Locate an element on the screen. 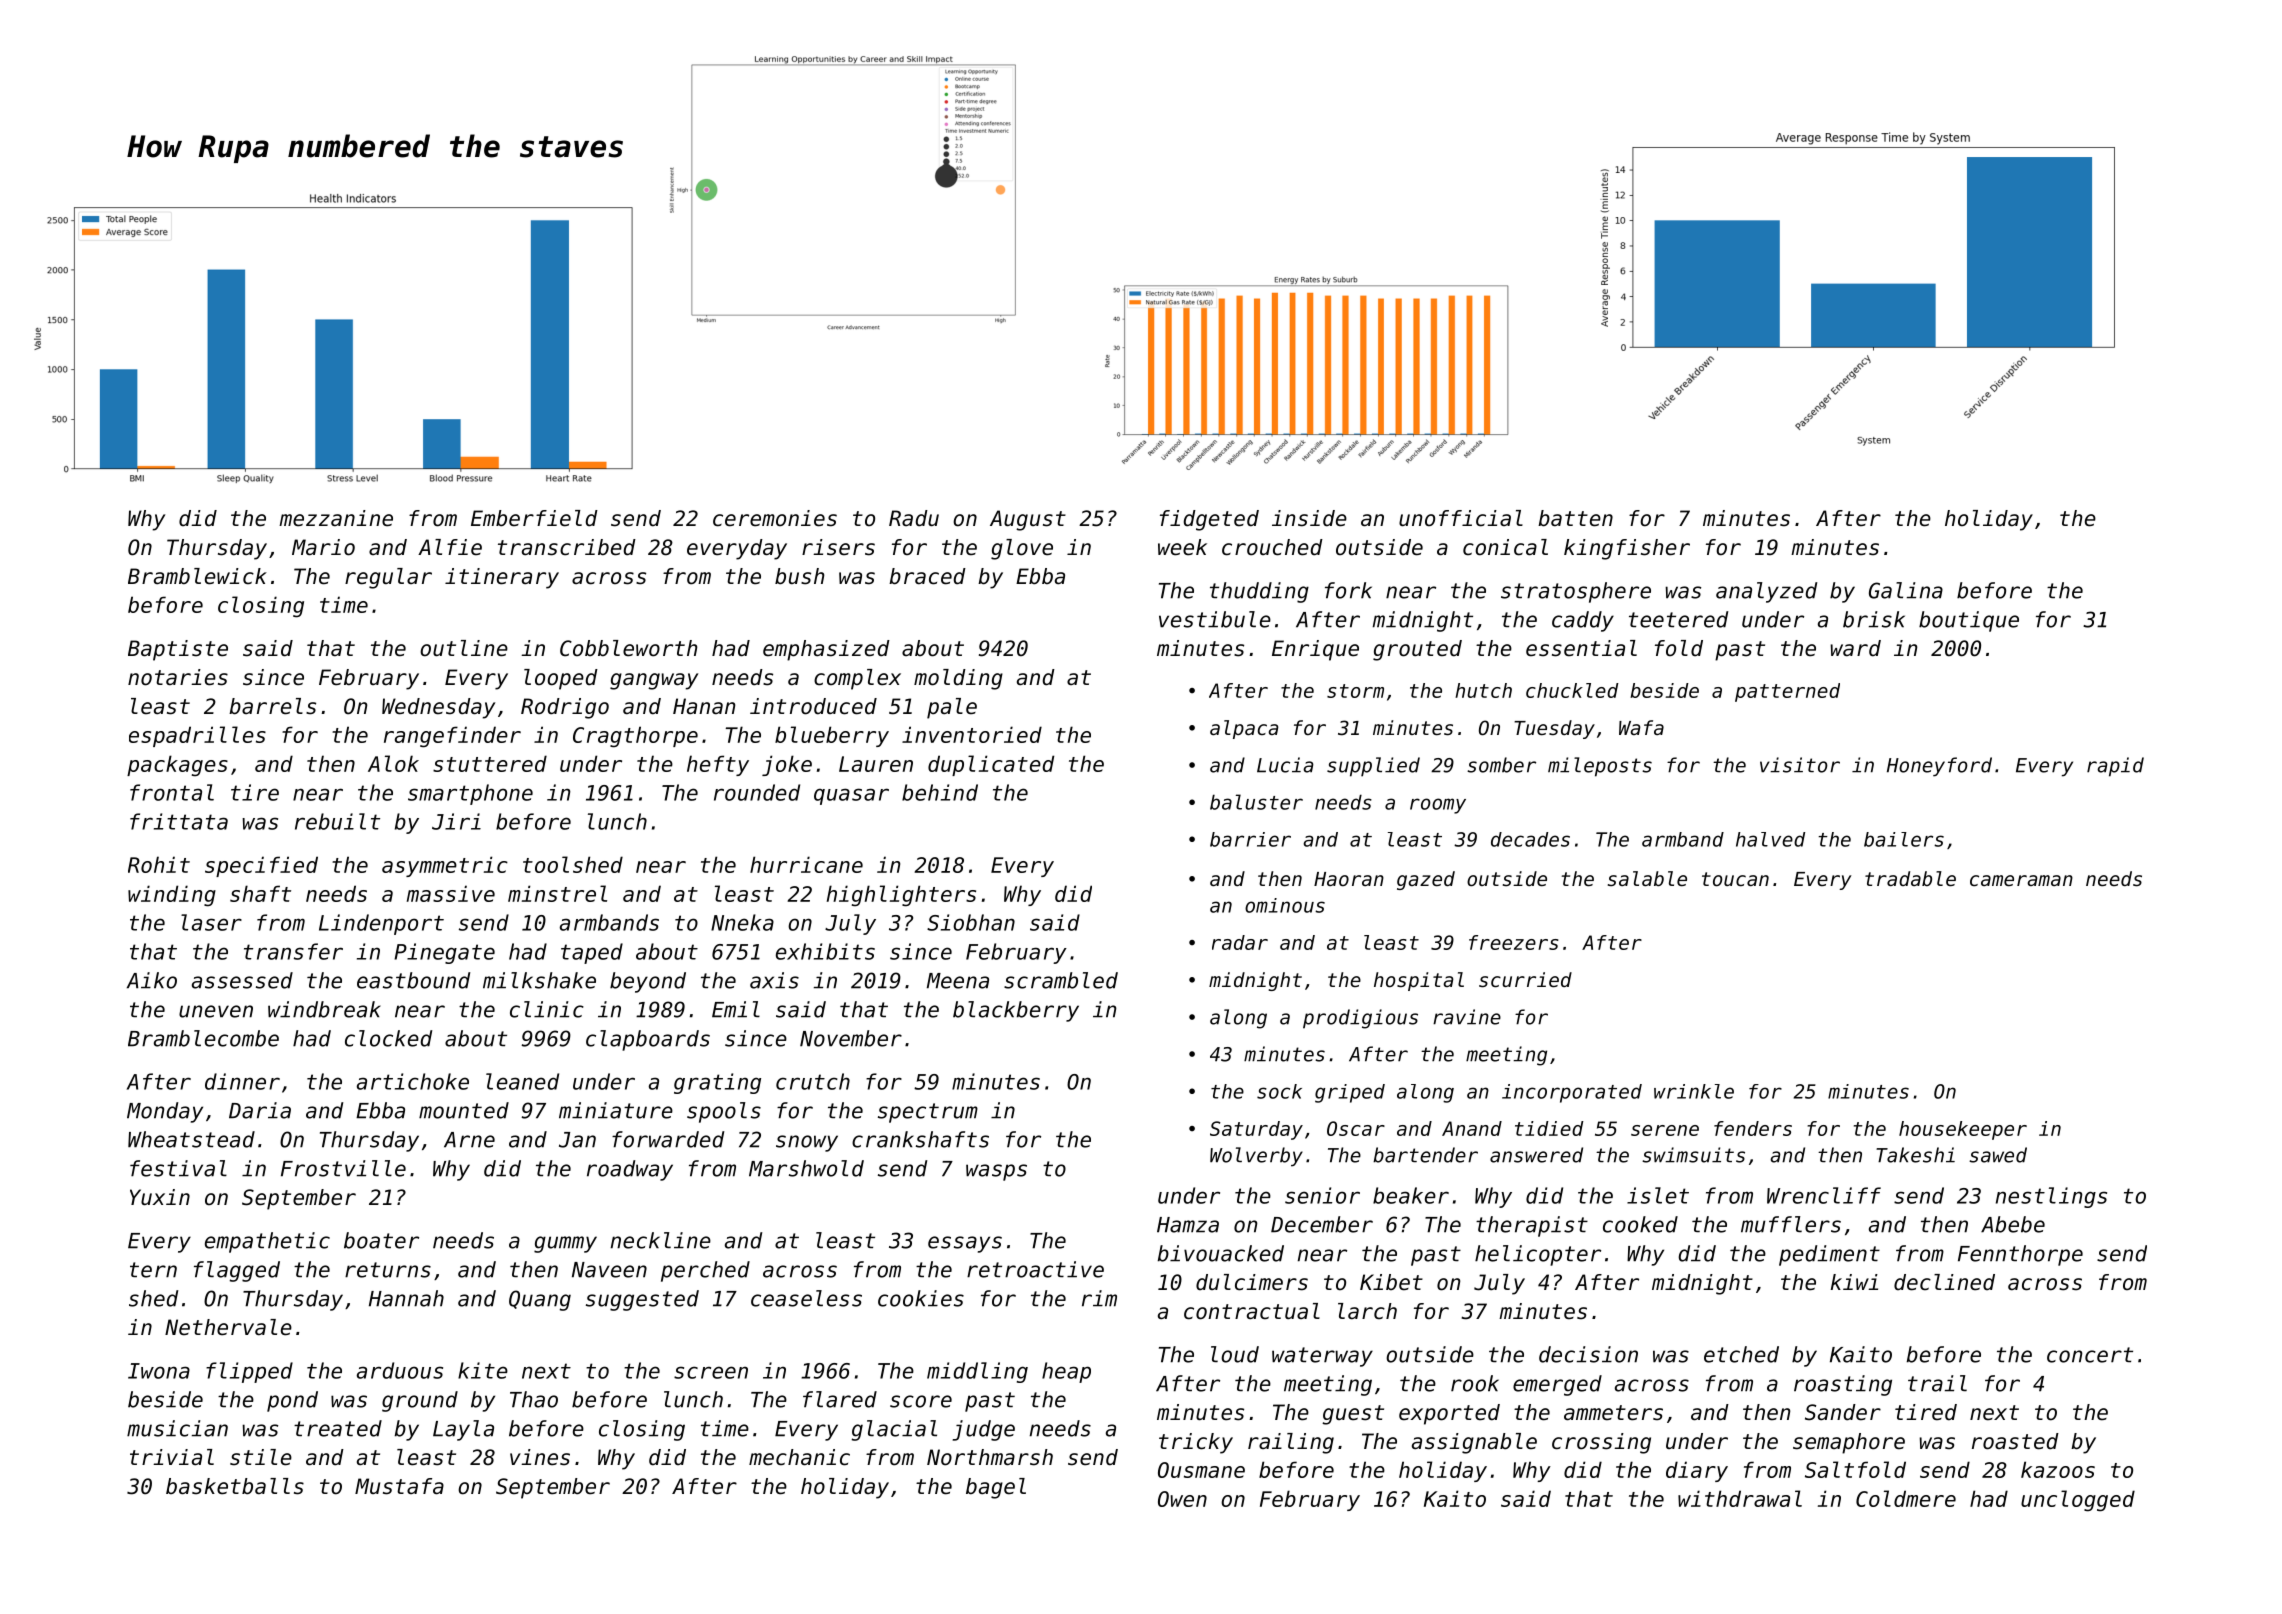  scurried is located at coordinates (1525, 980).
